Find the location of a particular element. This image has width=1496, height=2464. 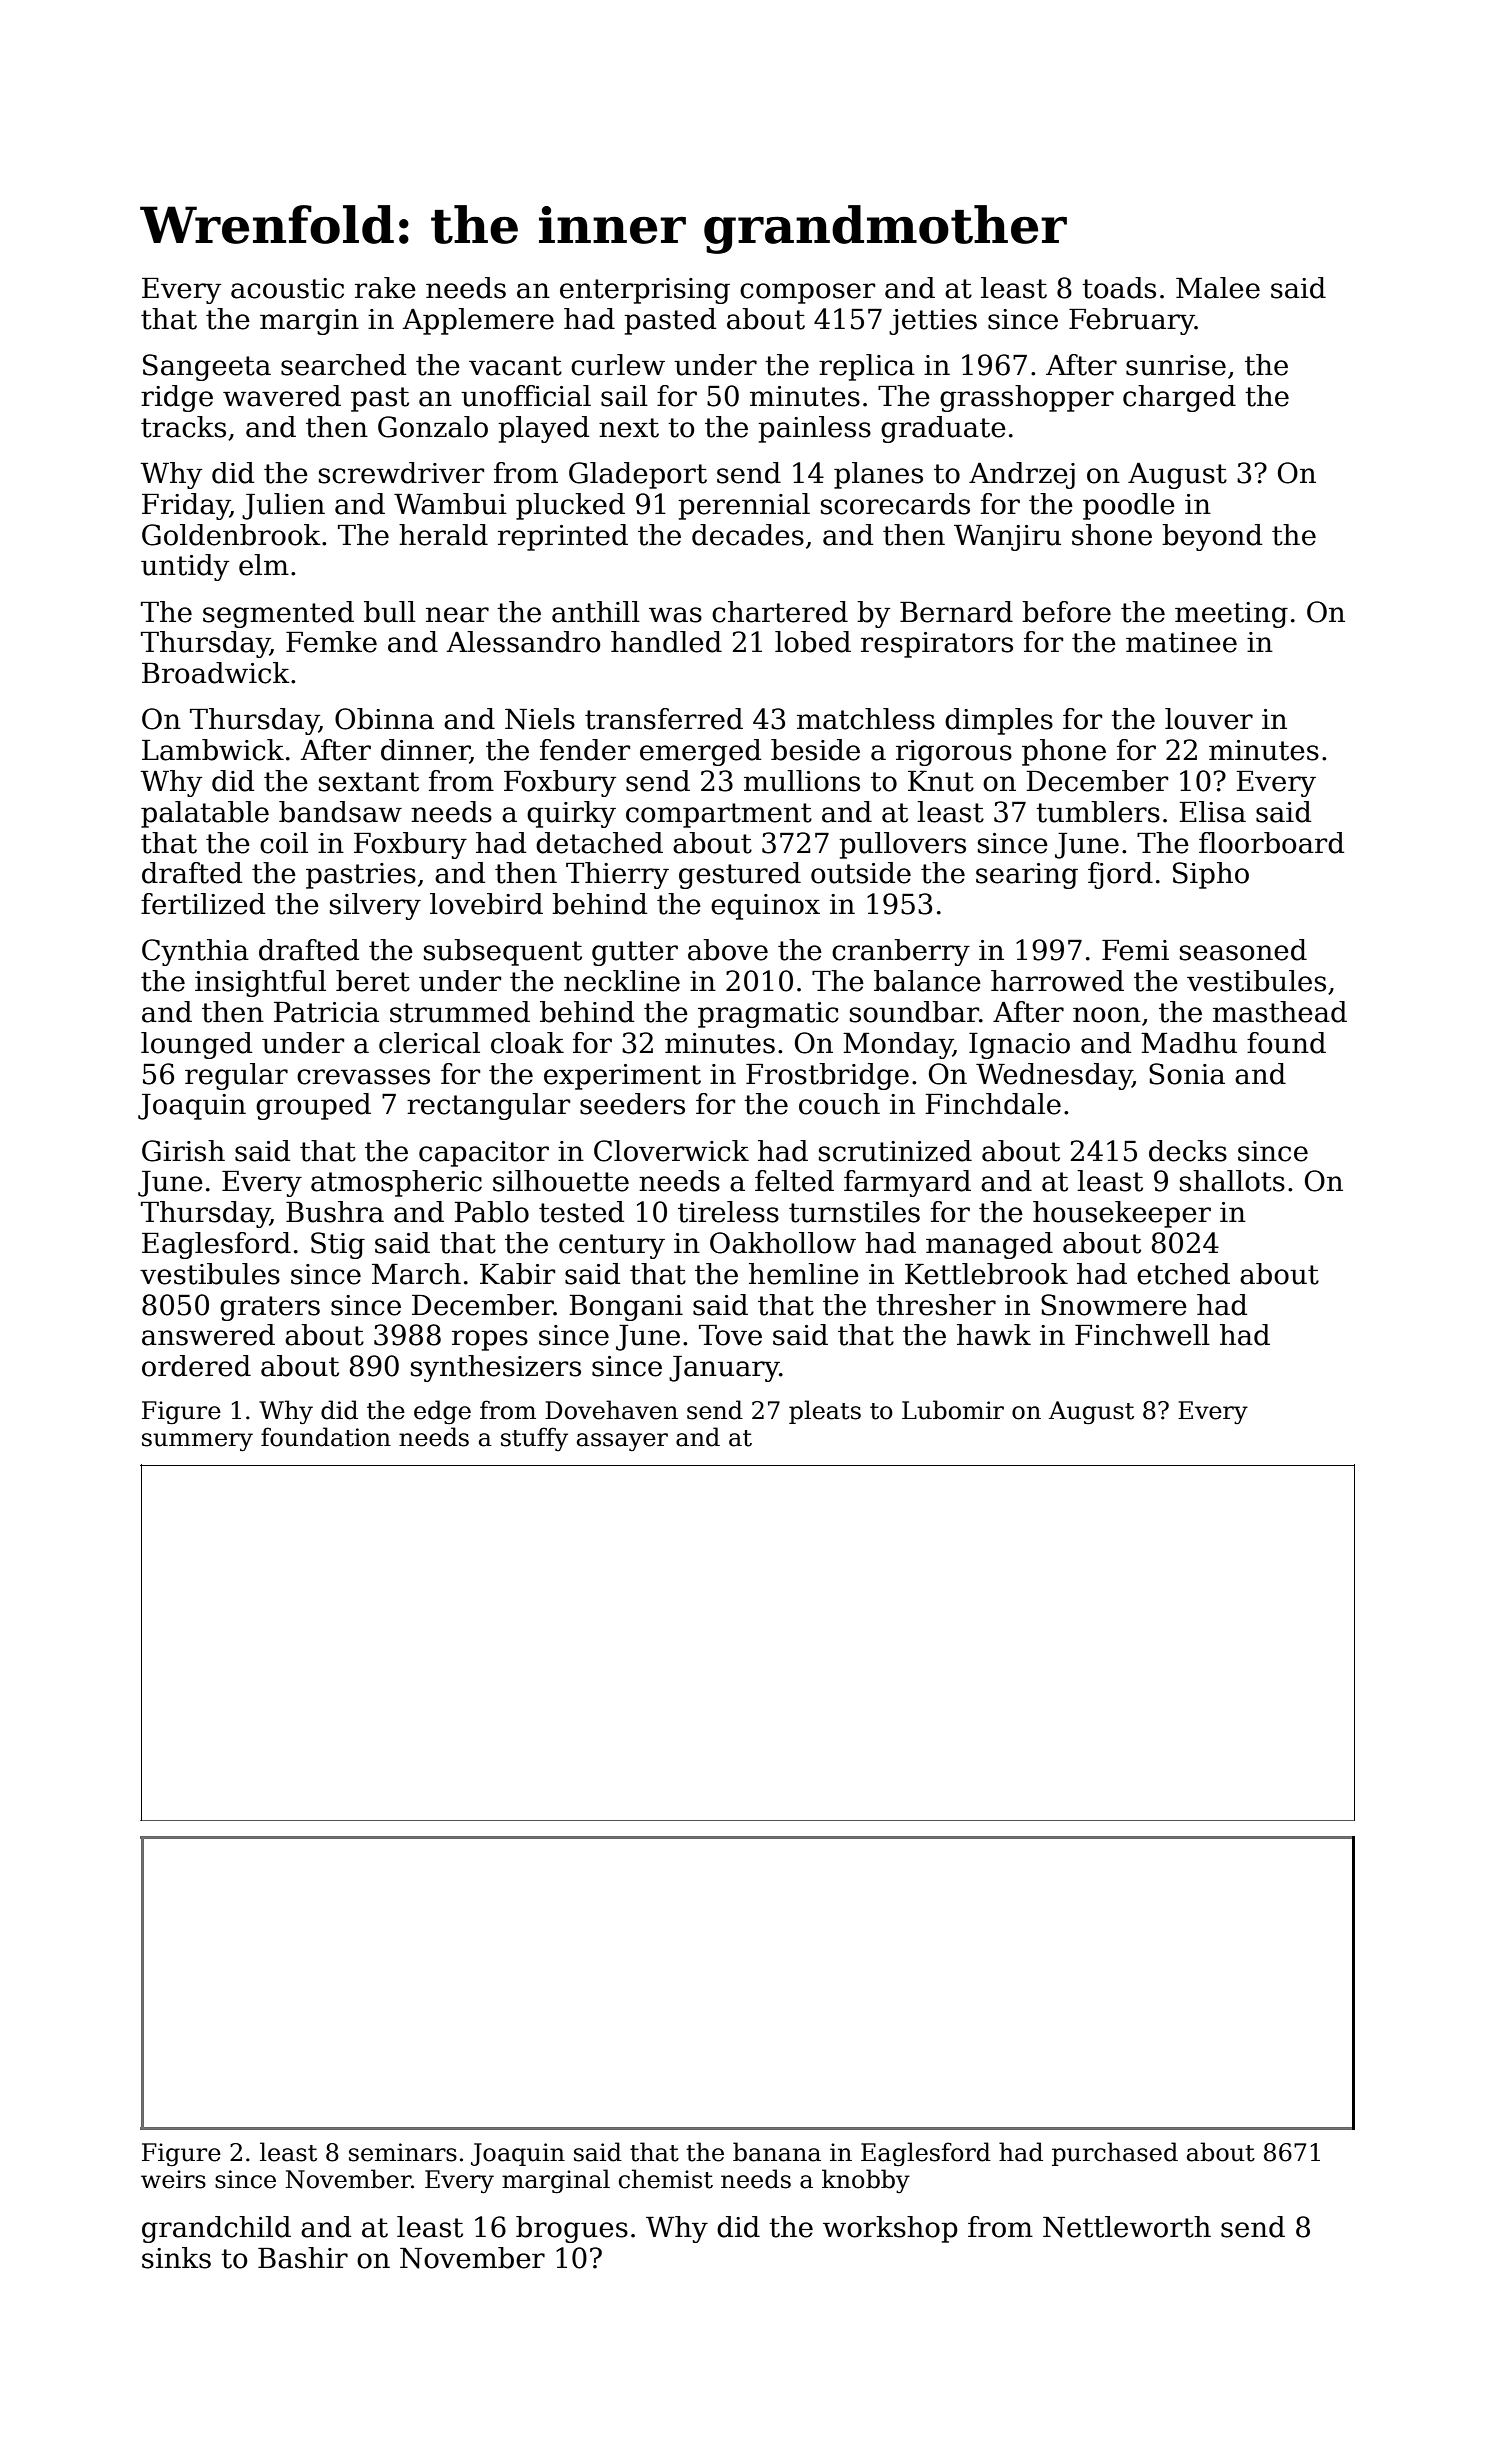

sextant is located at coordinates (369, 782).
